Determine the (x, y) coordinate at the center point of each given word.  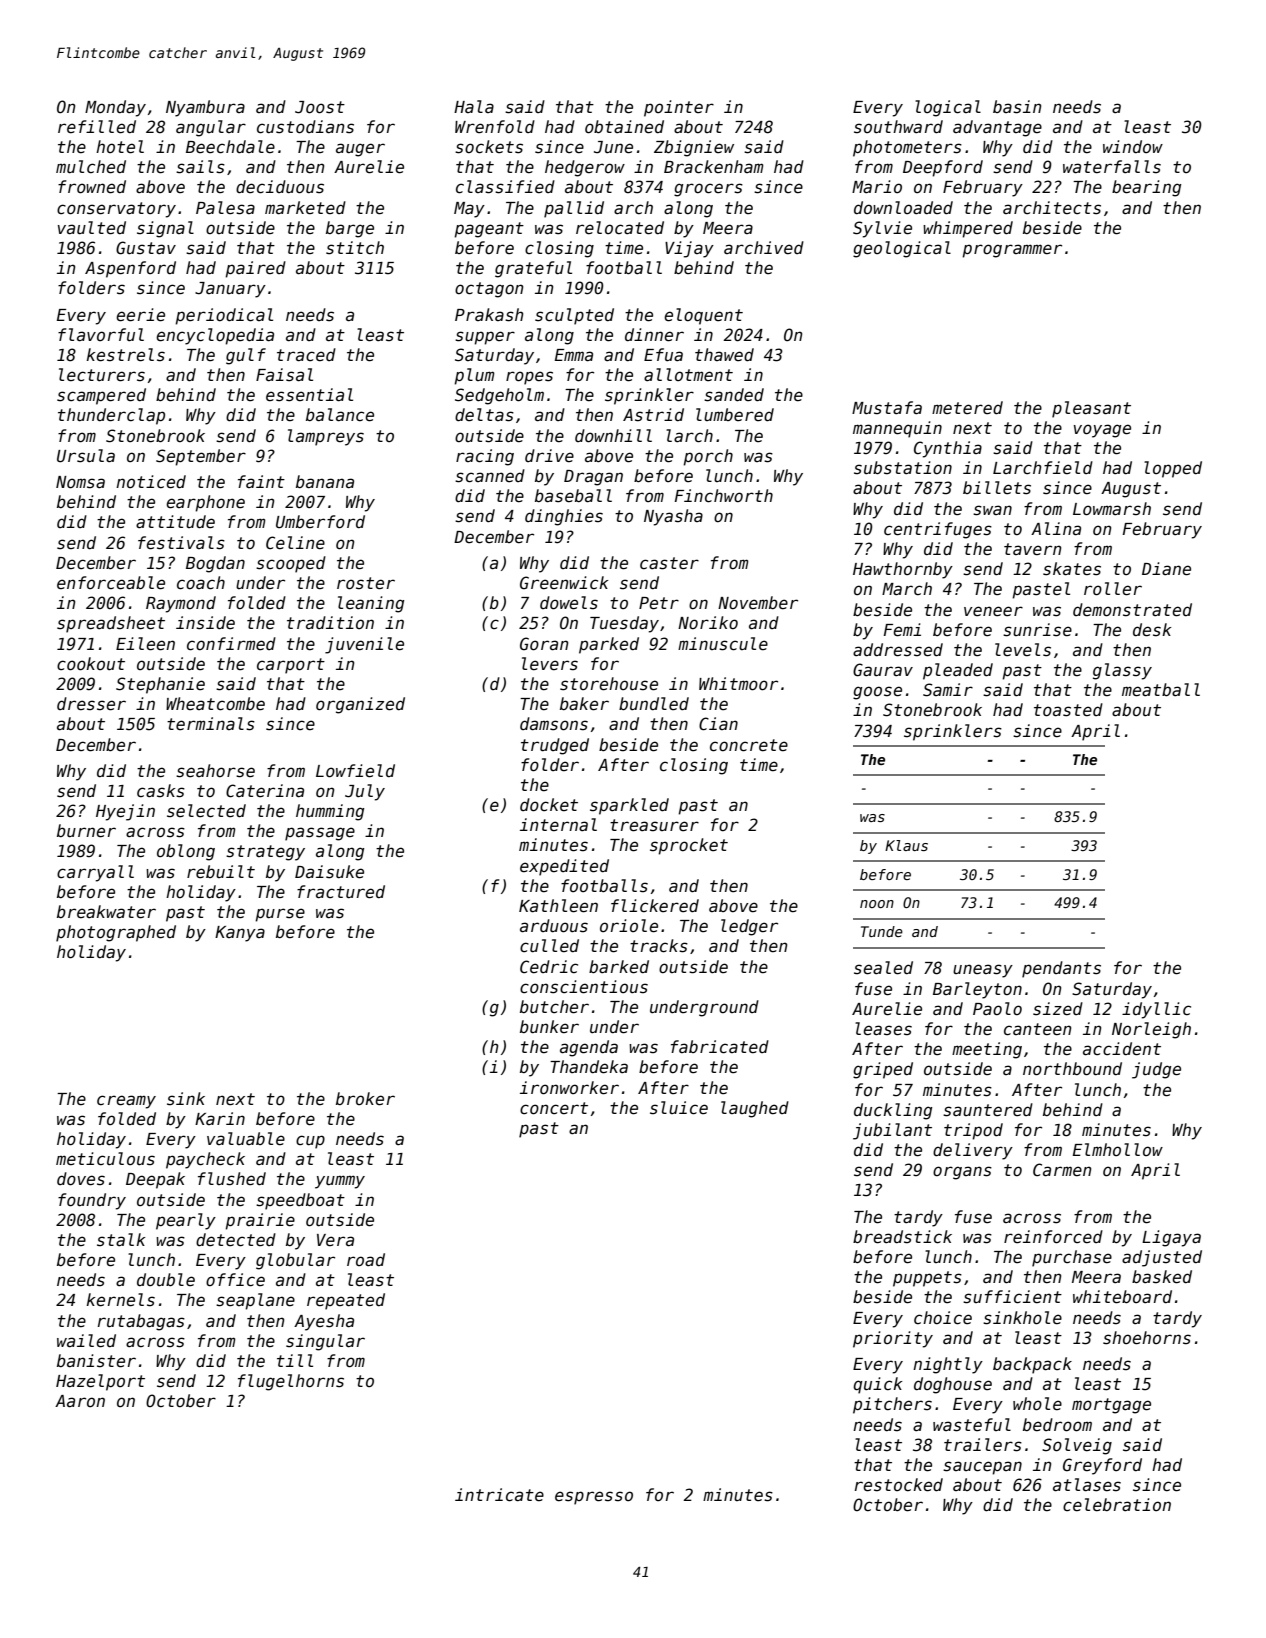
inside (205, 623)
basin (1017, 107)
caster (669, 563)
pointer (679, 108)
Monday (115, 108)
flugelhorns (291, 1382)
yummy (340, 1182)
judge (1156, 1070)
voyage (1102, 431)
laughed (755, 1109)
